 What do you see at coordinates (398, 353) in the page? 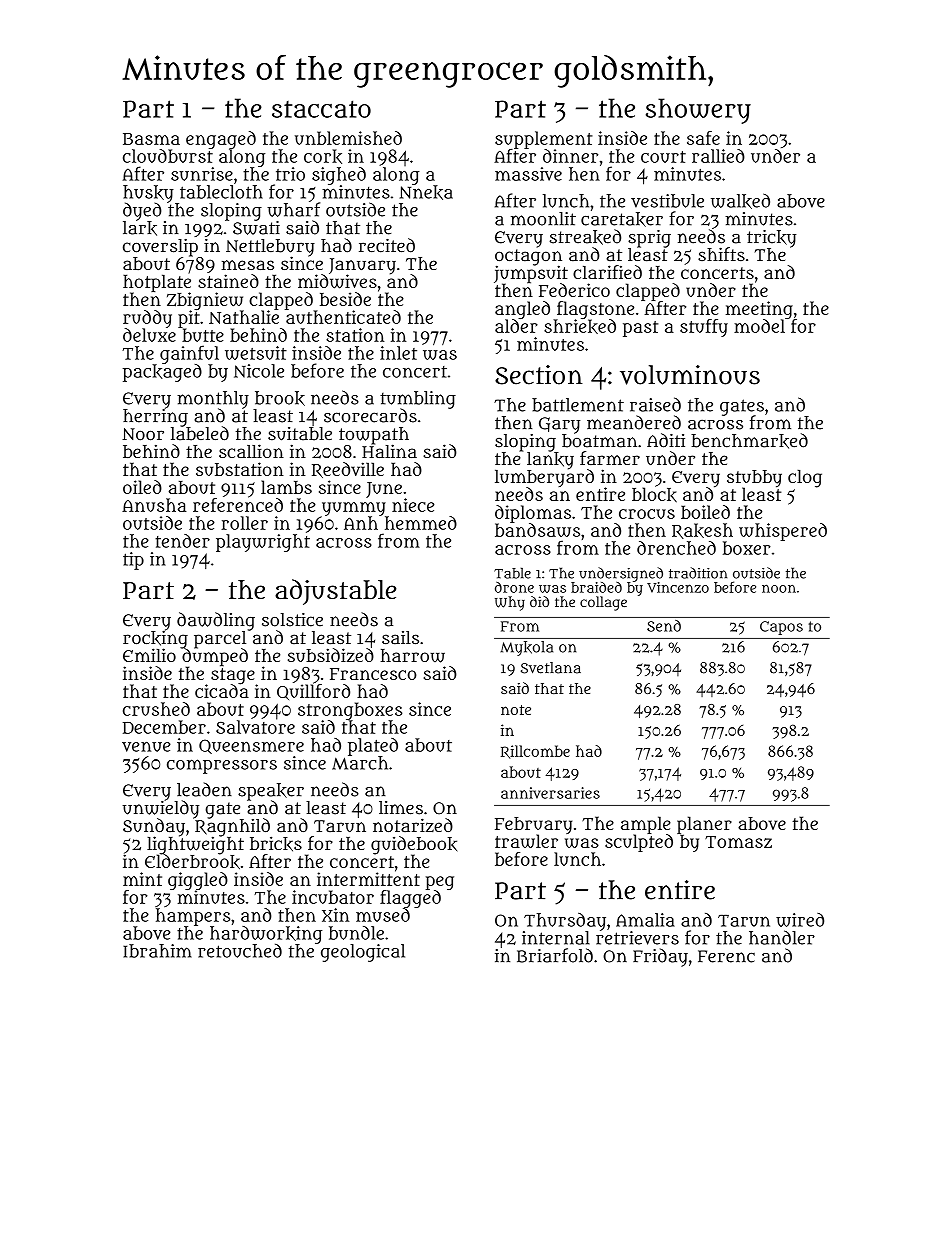
I see `inlet` at bounding box center [398, 353].
